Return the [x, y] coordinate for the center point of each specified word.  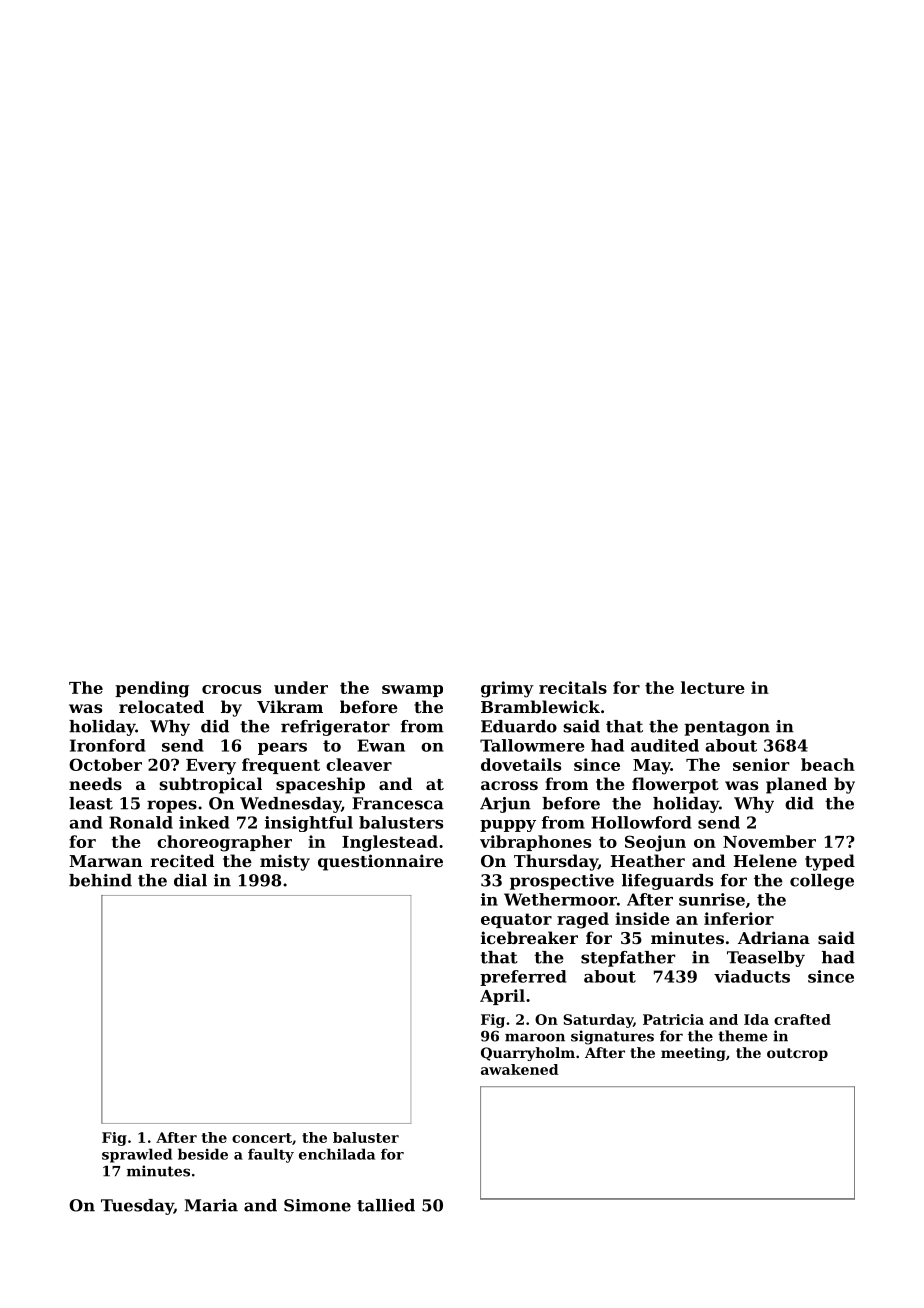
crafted [802, 1019]
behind [100, 880]
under [301, 687]
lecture [713, 687]
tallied [386, 1205]
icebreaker [529, 937]
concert [262, 1138]
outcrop [797, 1054]
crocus [231, 689]
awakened [519, 1069]
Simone [317, 1205]
